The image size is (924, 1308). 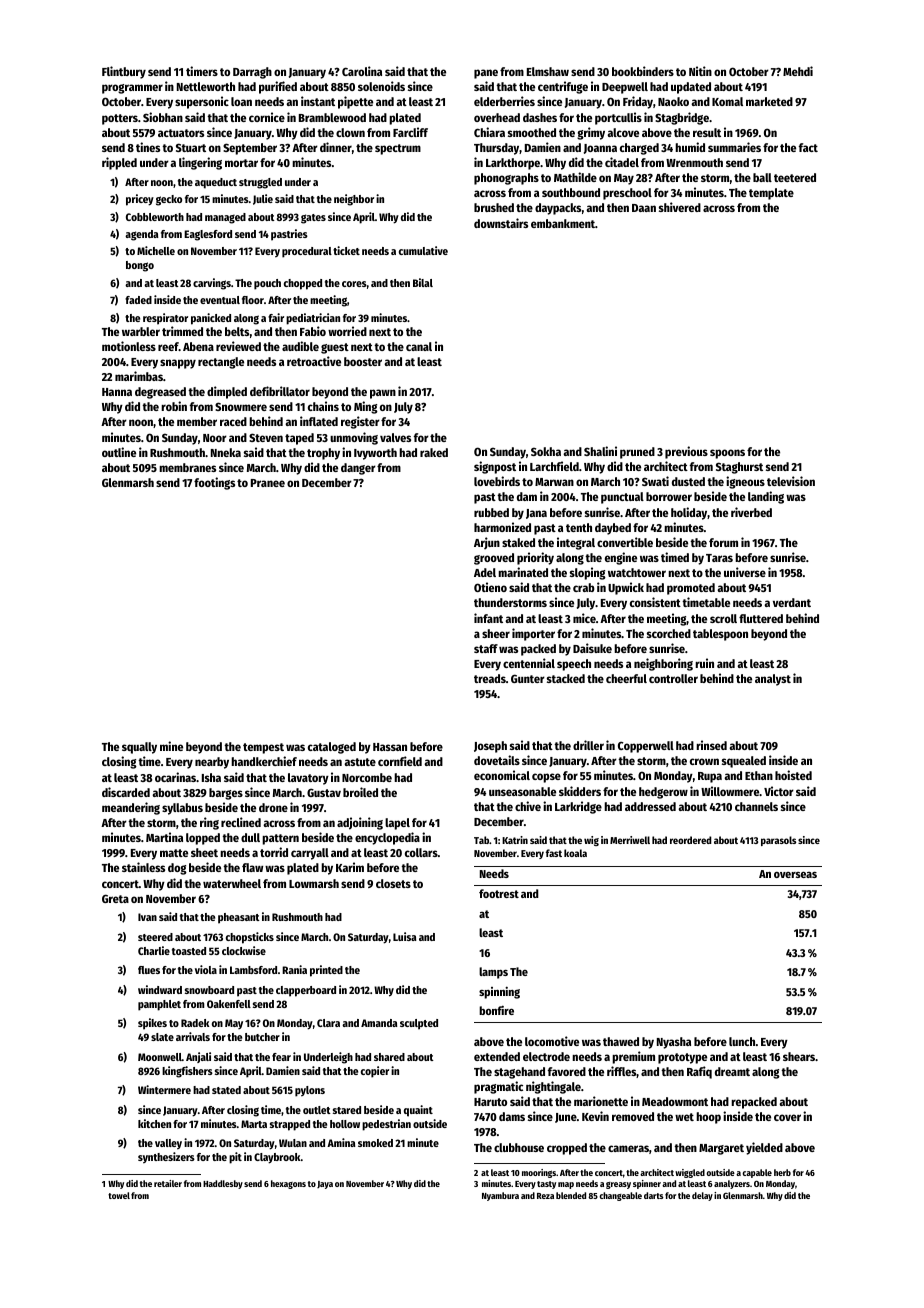 What do you see at coordinates (171, 746) in the screenshot?
I see `mine` at bounding box center [171, 746].
